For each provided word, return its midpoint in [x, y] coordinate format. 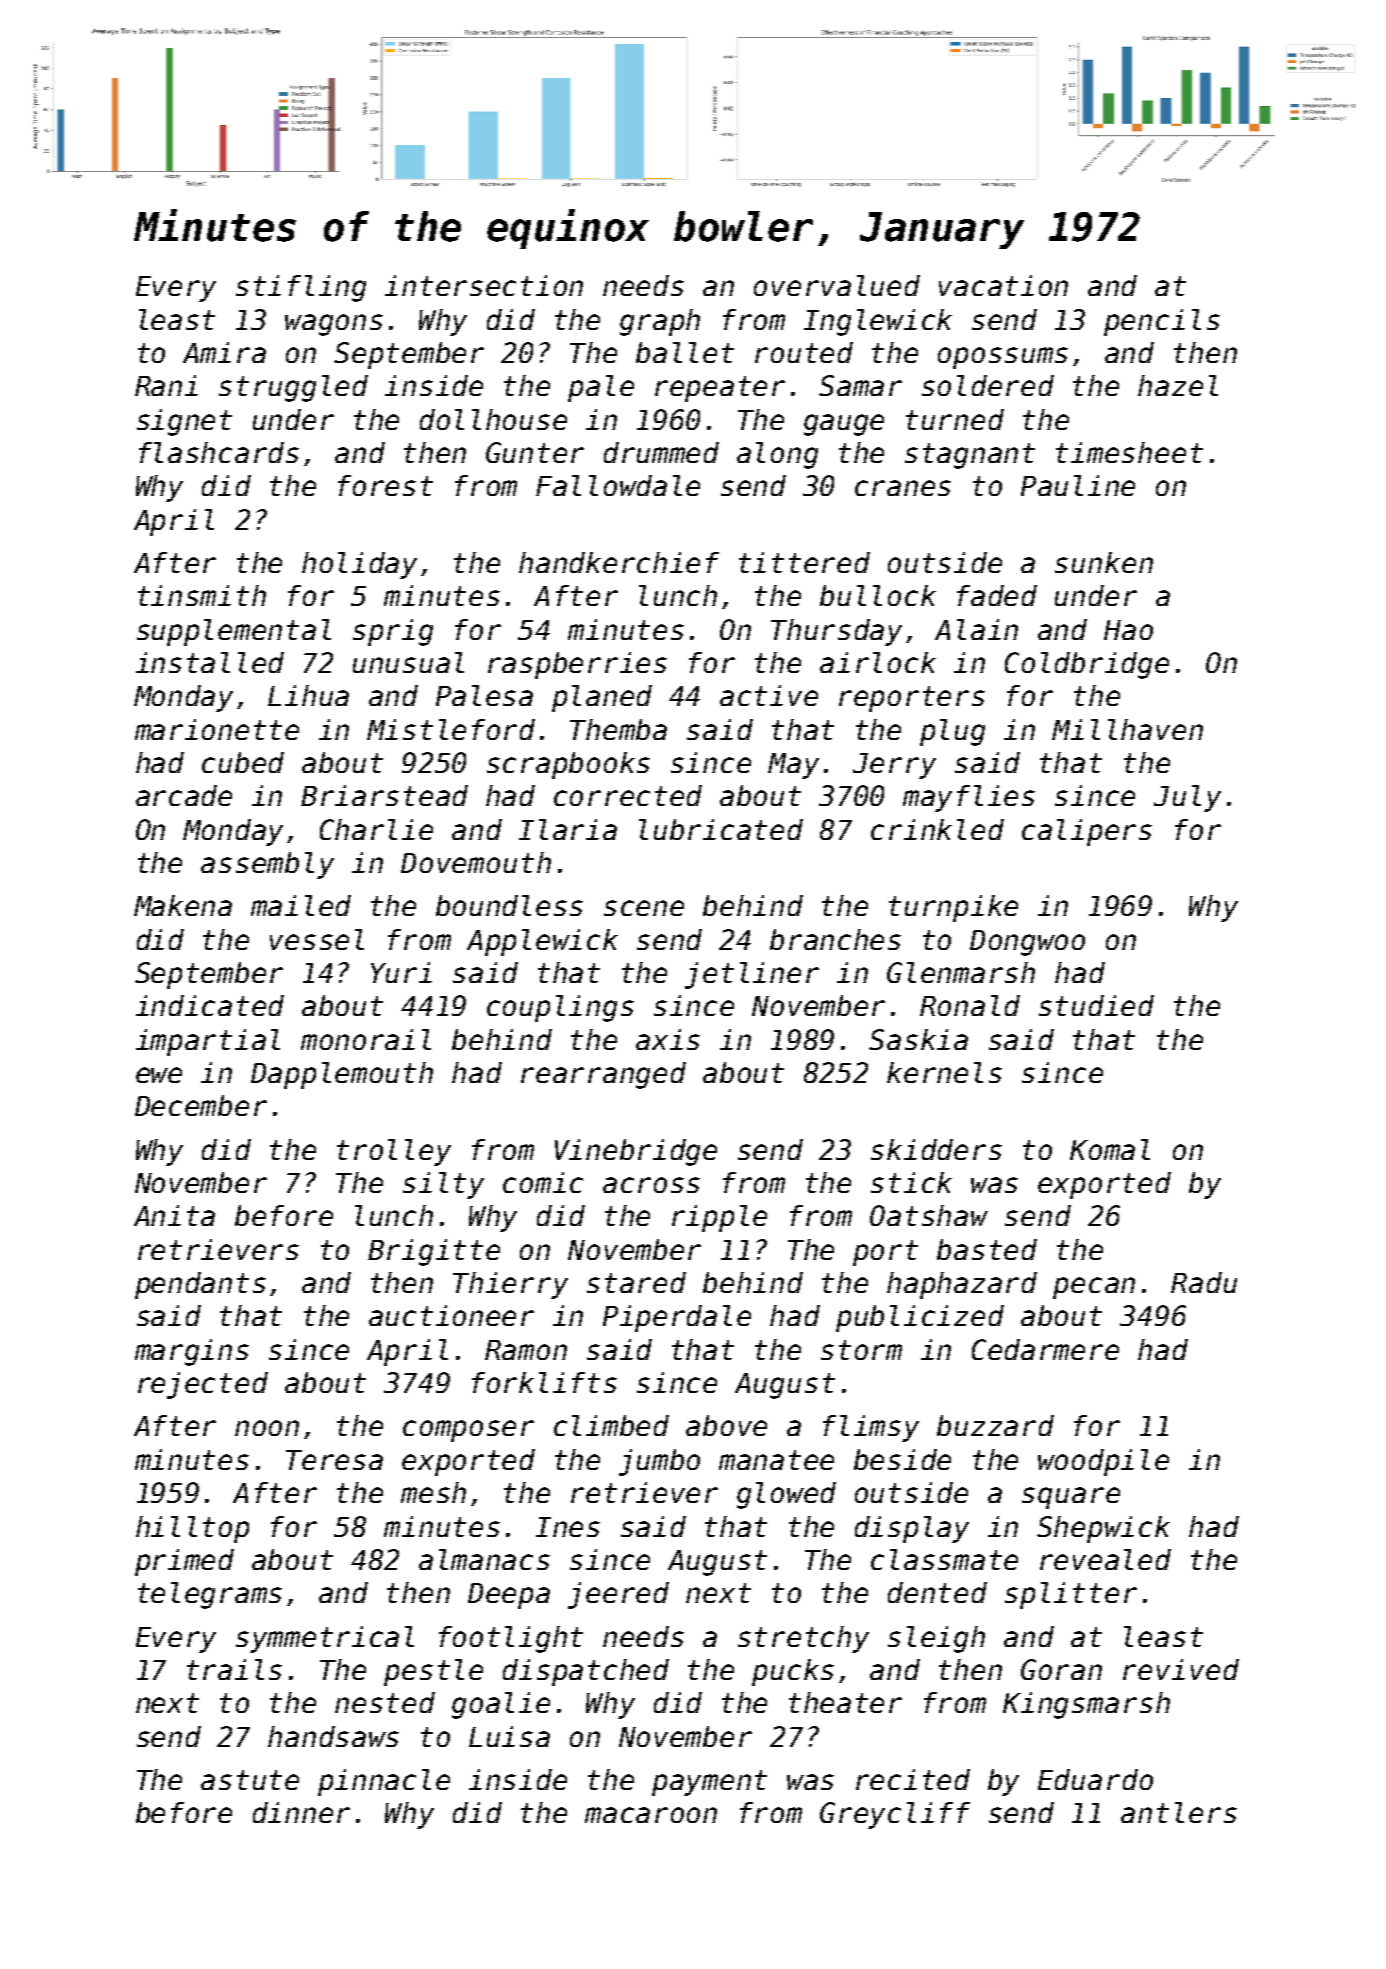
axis [668, 1039]
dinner [301, 1812]
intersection [484, 285]
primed [184, 1562]
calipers [1087, 832]
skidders [936, 1149]
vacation [1003, 285]
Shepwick [1103, 1529]
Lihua [308, 695]
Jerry [894, 766]
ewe [159, 1075]
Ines [568, 1527]
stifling [301, 288]
